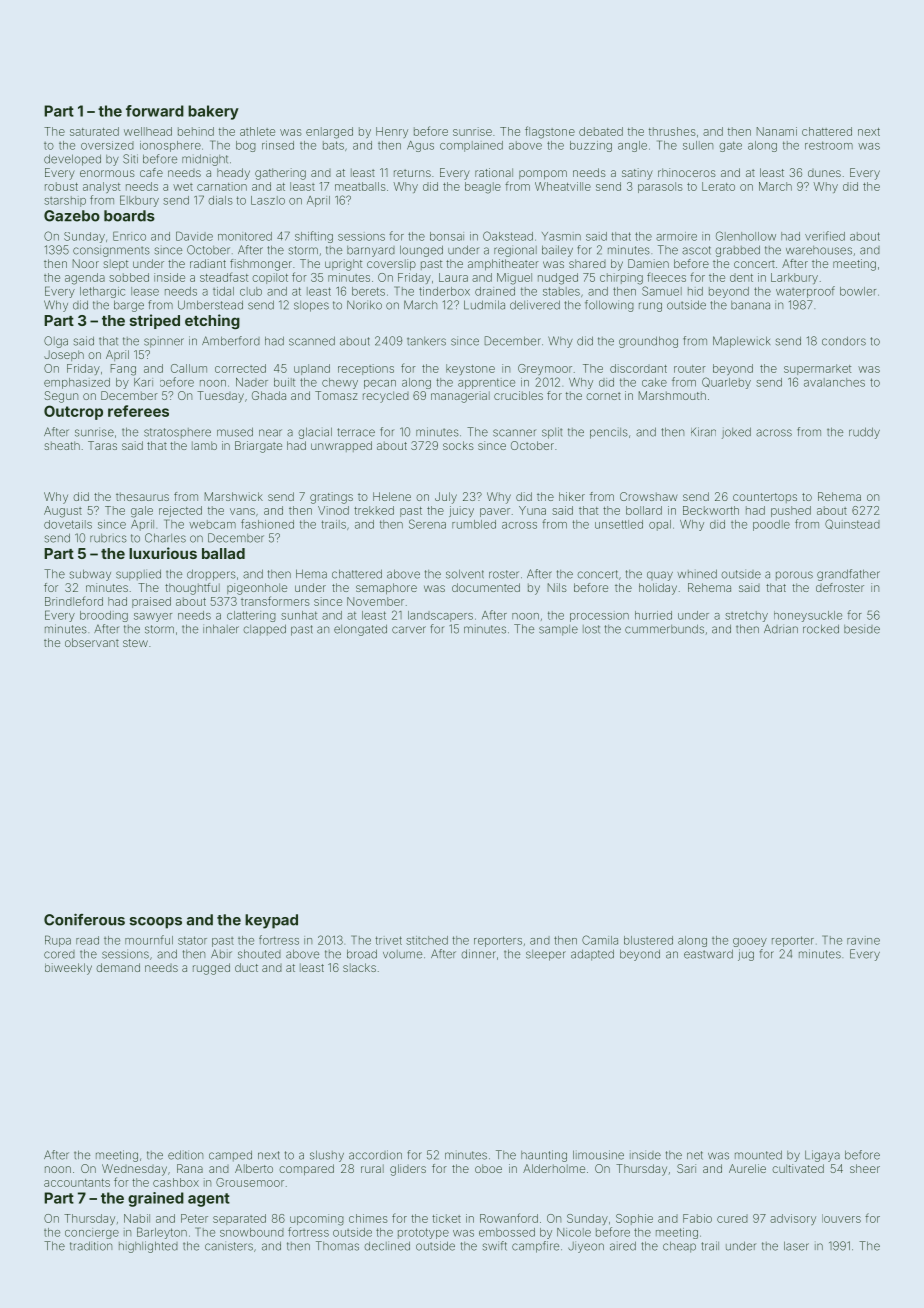  Describe the element at coordinates (750, 942) in the document. I see `gooey` at that location.
